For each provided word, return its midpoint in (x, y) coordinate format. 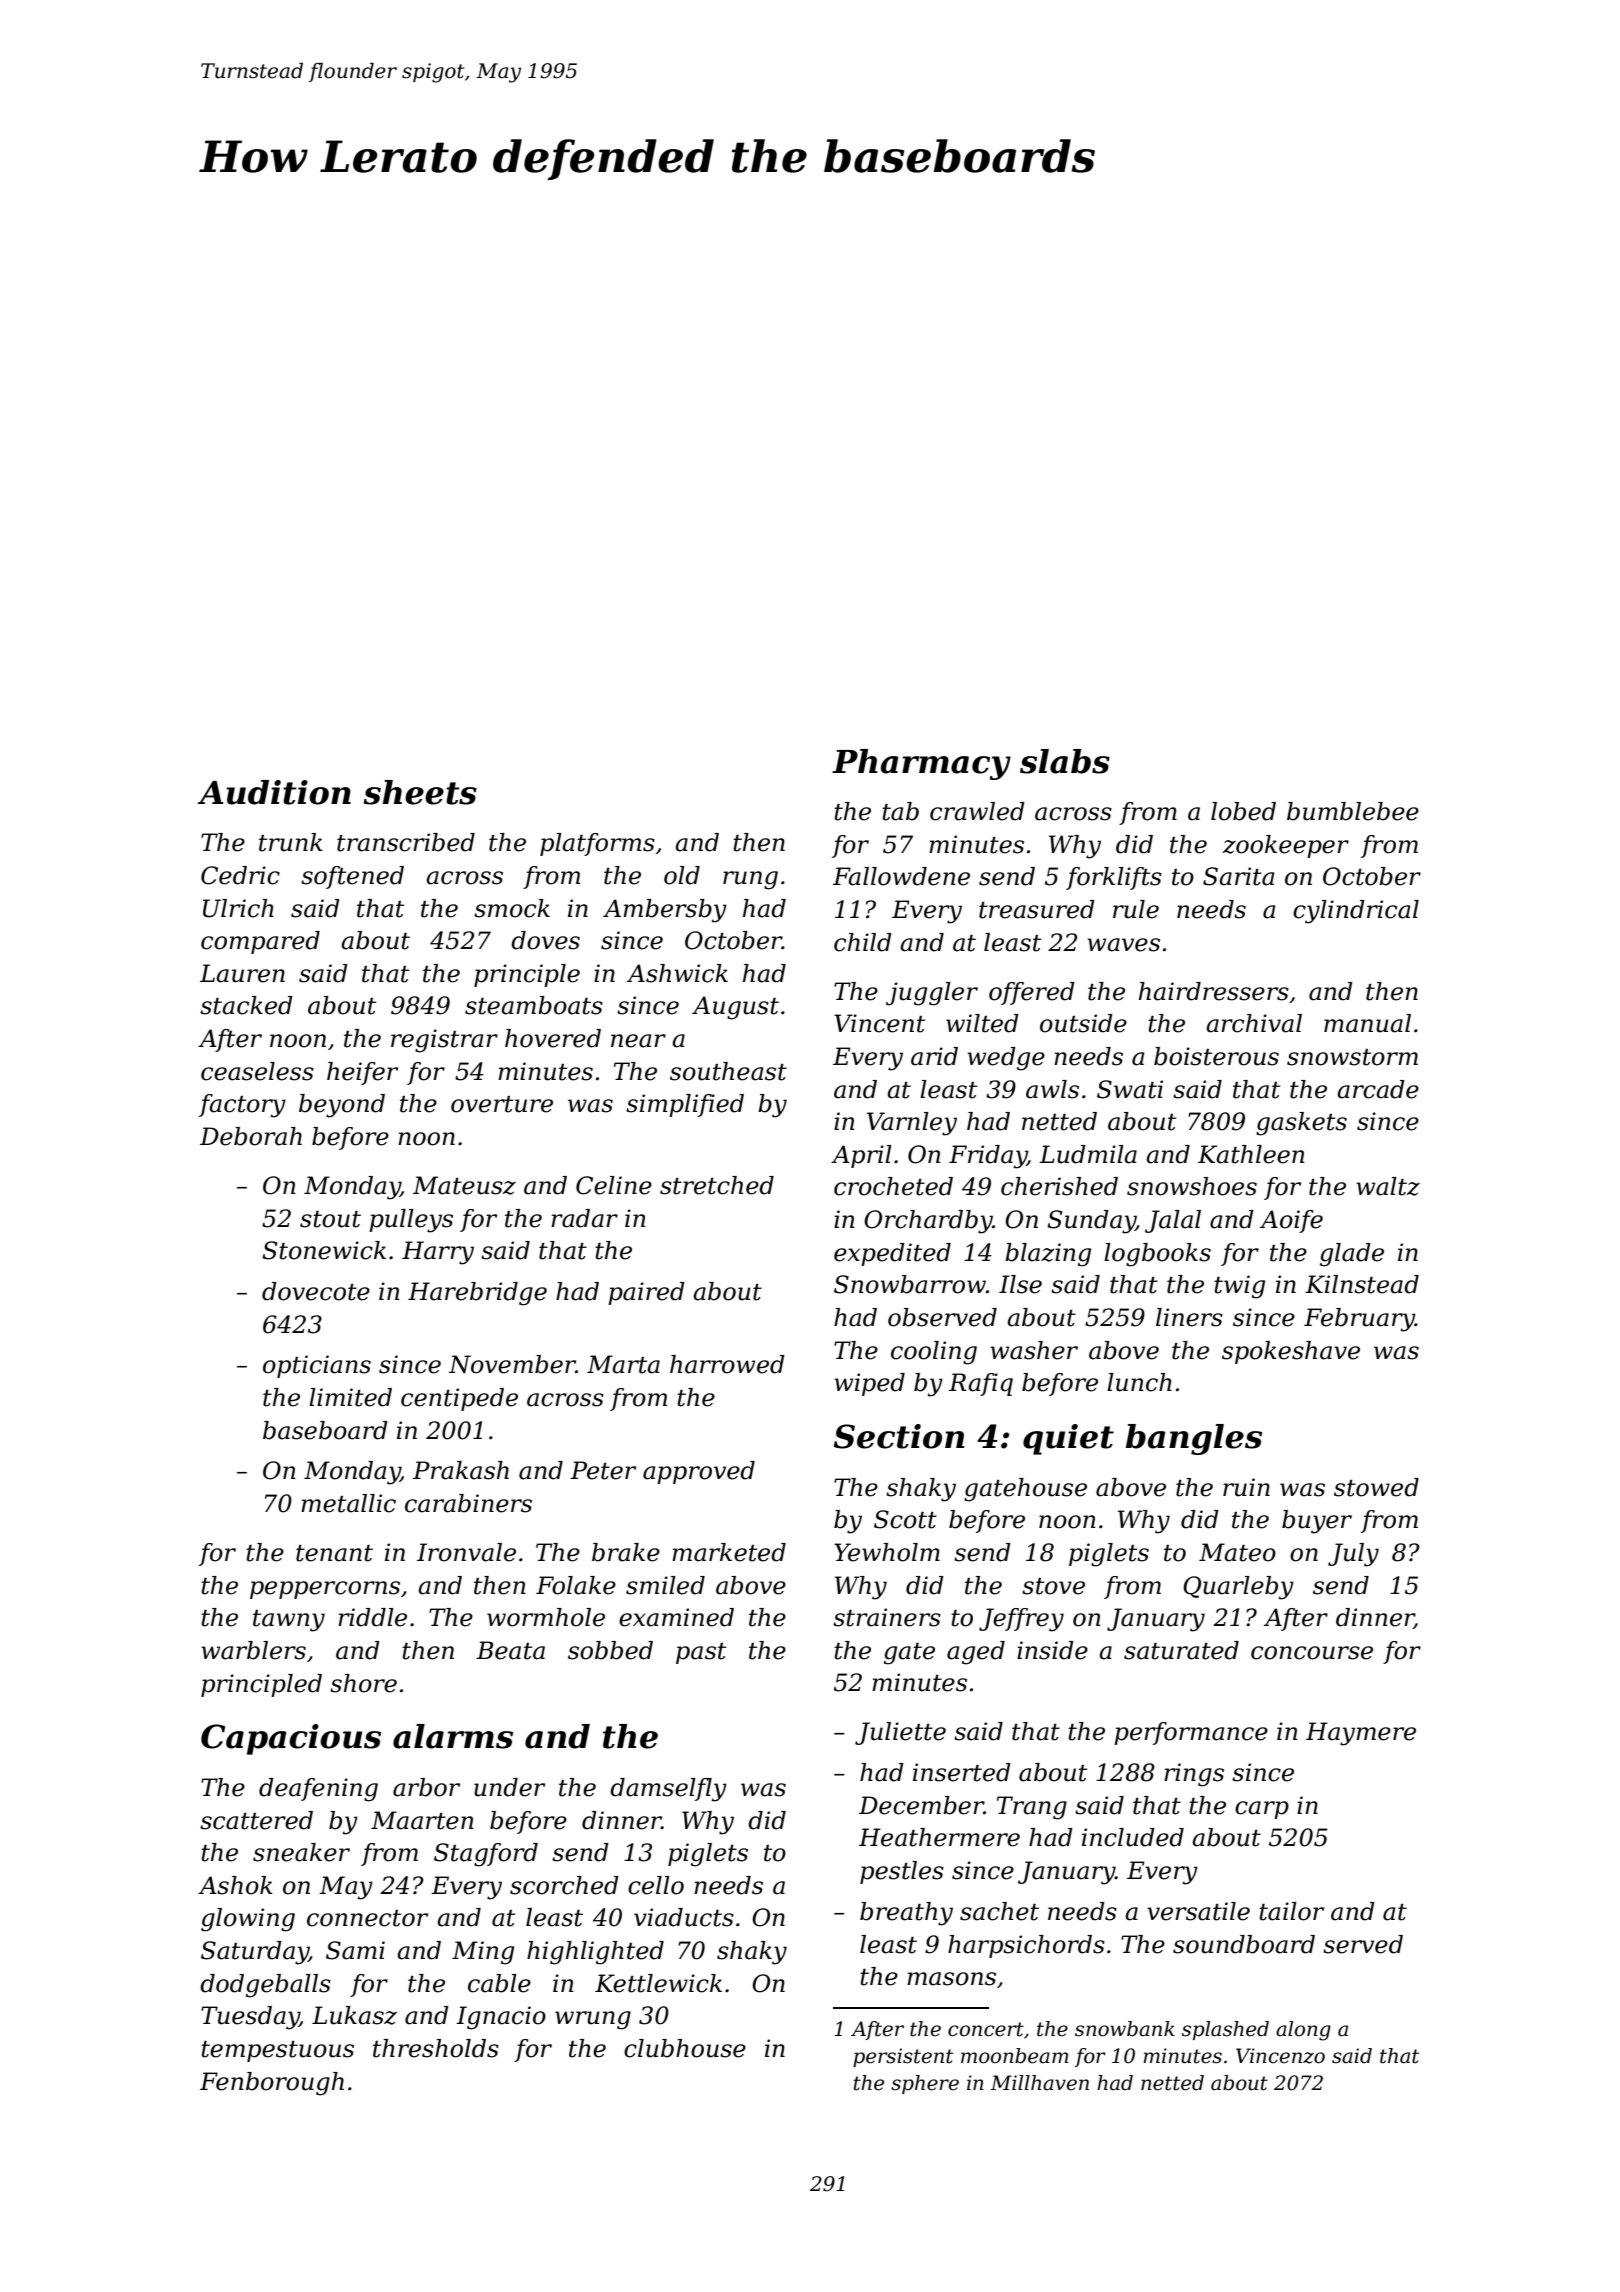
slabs (1065, 761)
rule (1136, 909)
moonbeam (1015, 2056)
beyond (342, 1106)
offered (1032, 993)
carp (1262, 1810)
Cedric (240, 875)
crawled (977, 811)
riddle (372, 1617)
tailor (1291, 1911)
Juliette (900, 1733)
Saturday (255, 1953)
